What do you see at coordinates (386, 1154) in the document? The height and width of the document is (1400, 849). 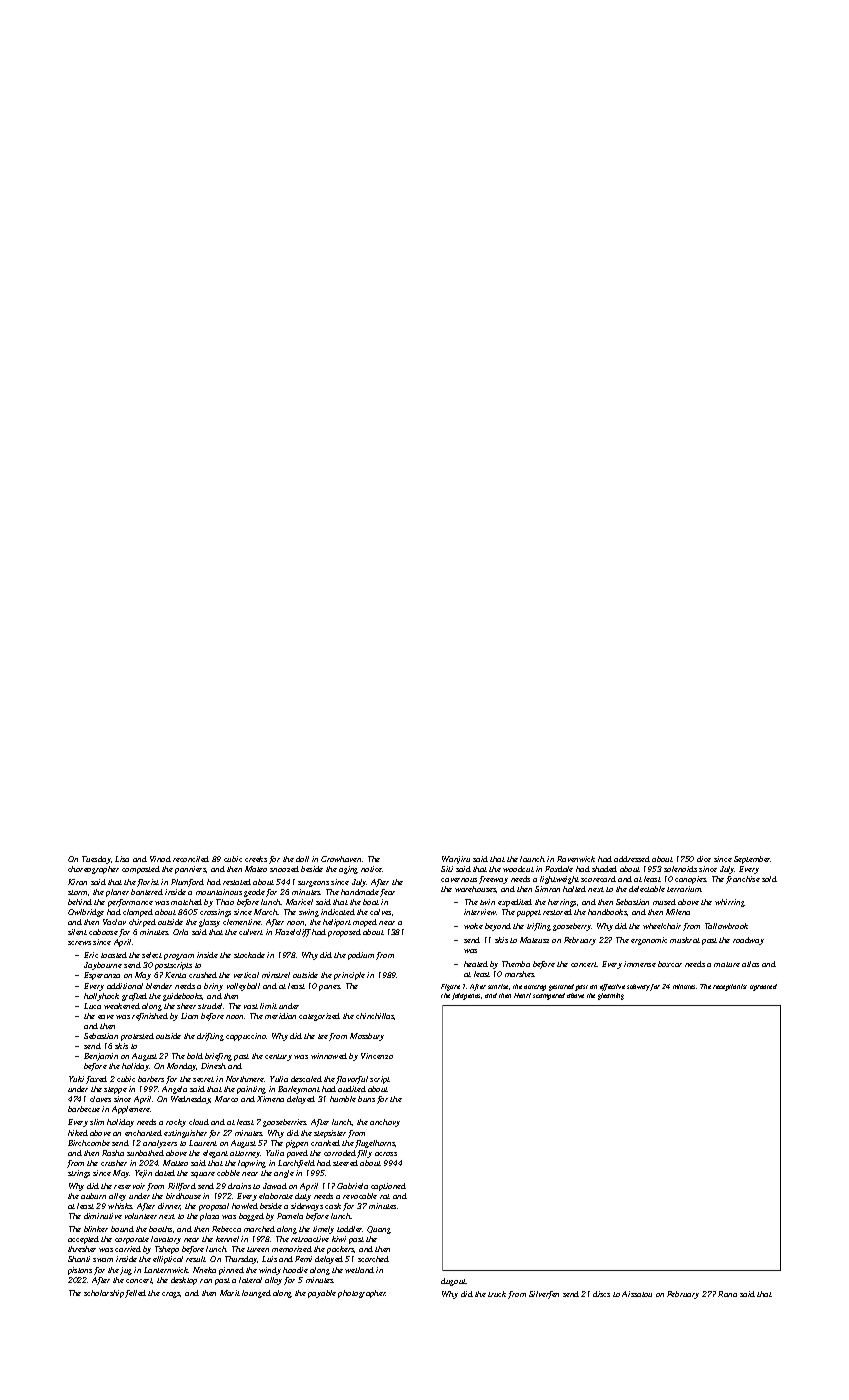 I see `across` at bounding box center [386, 1154].
